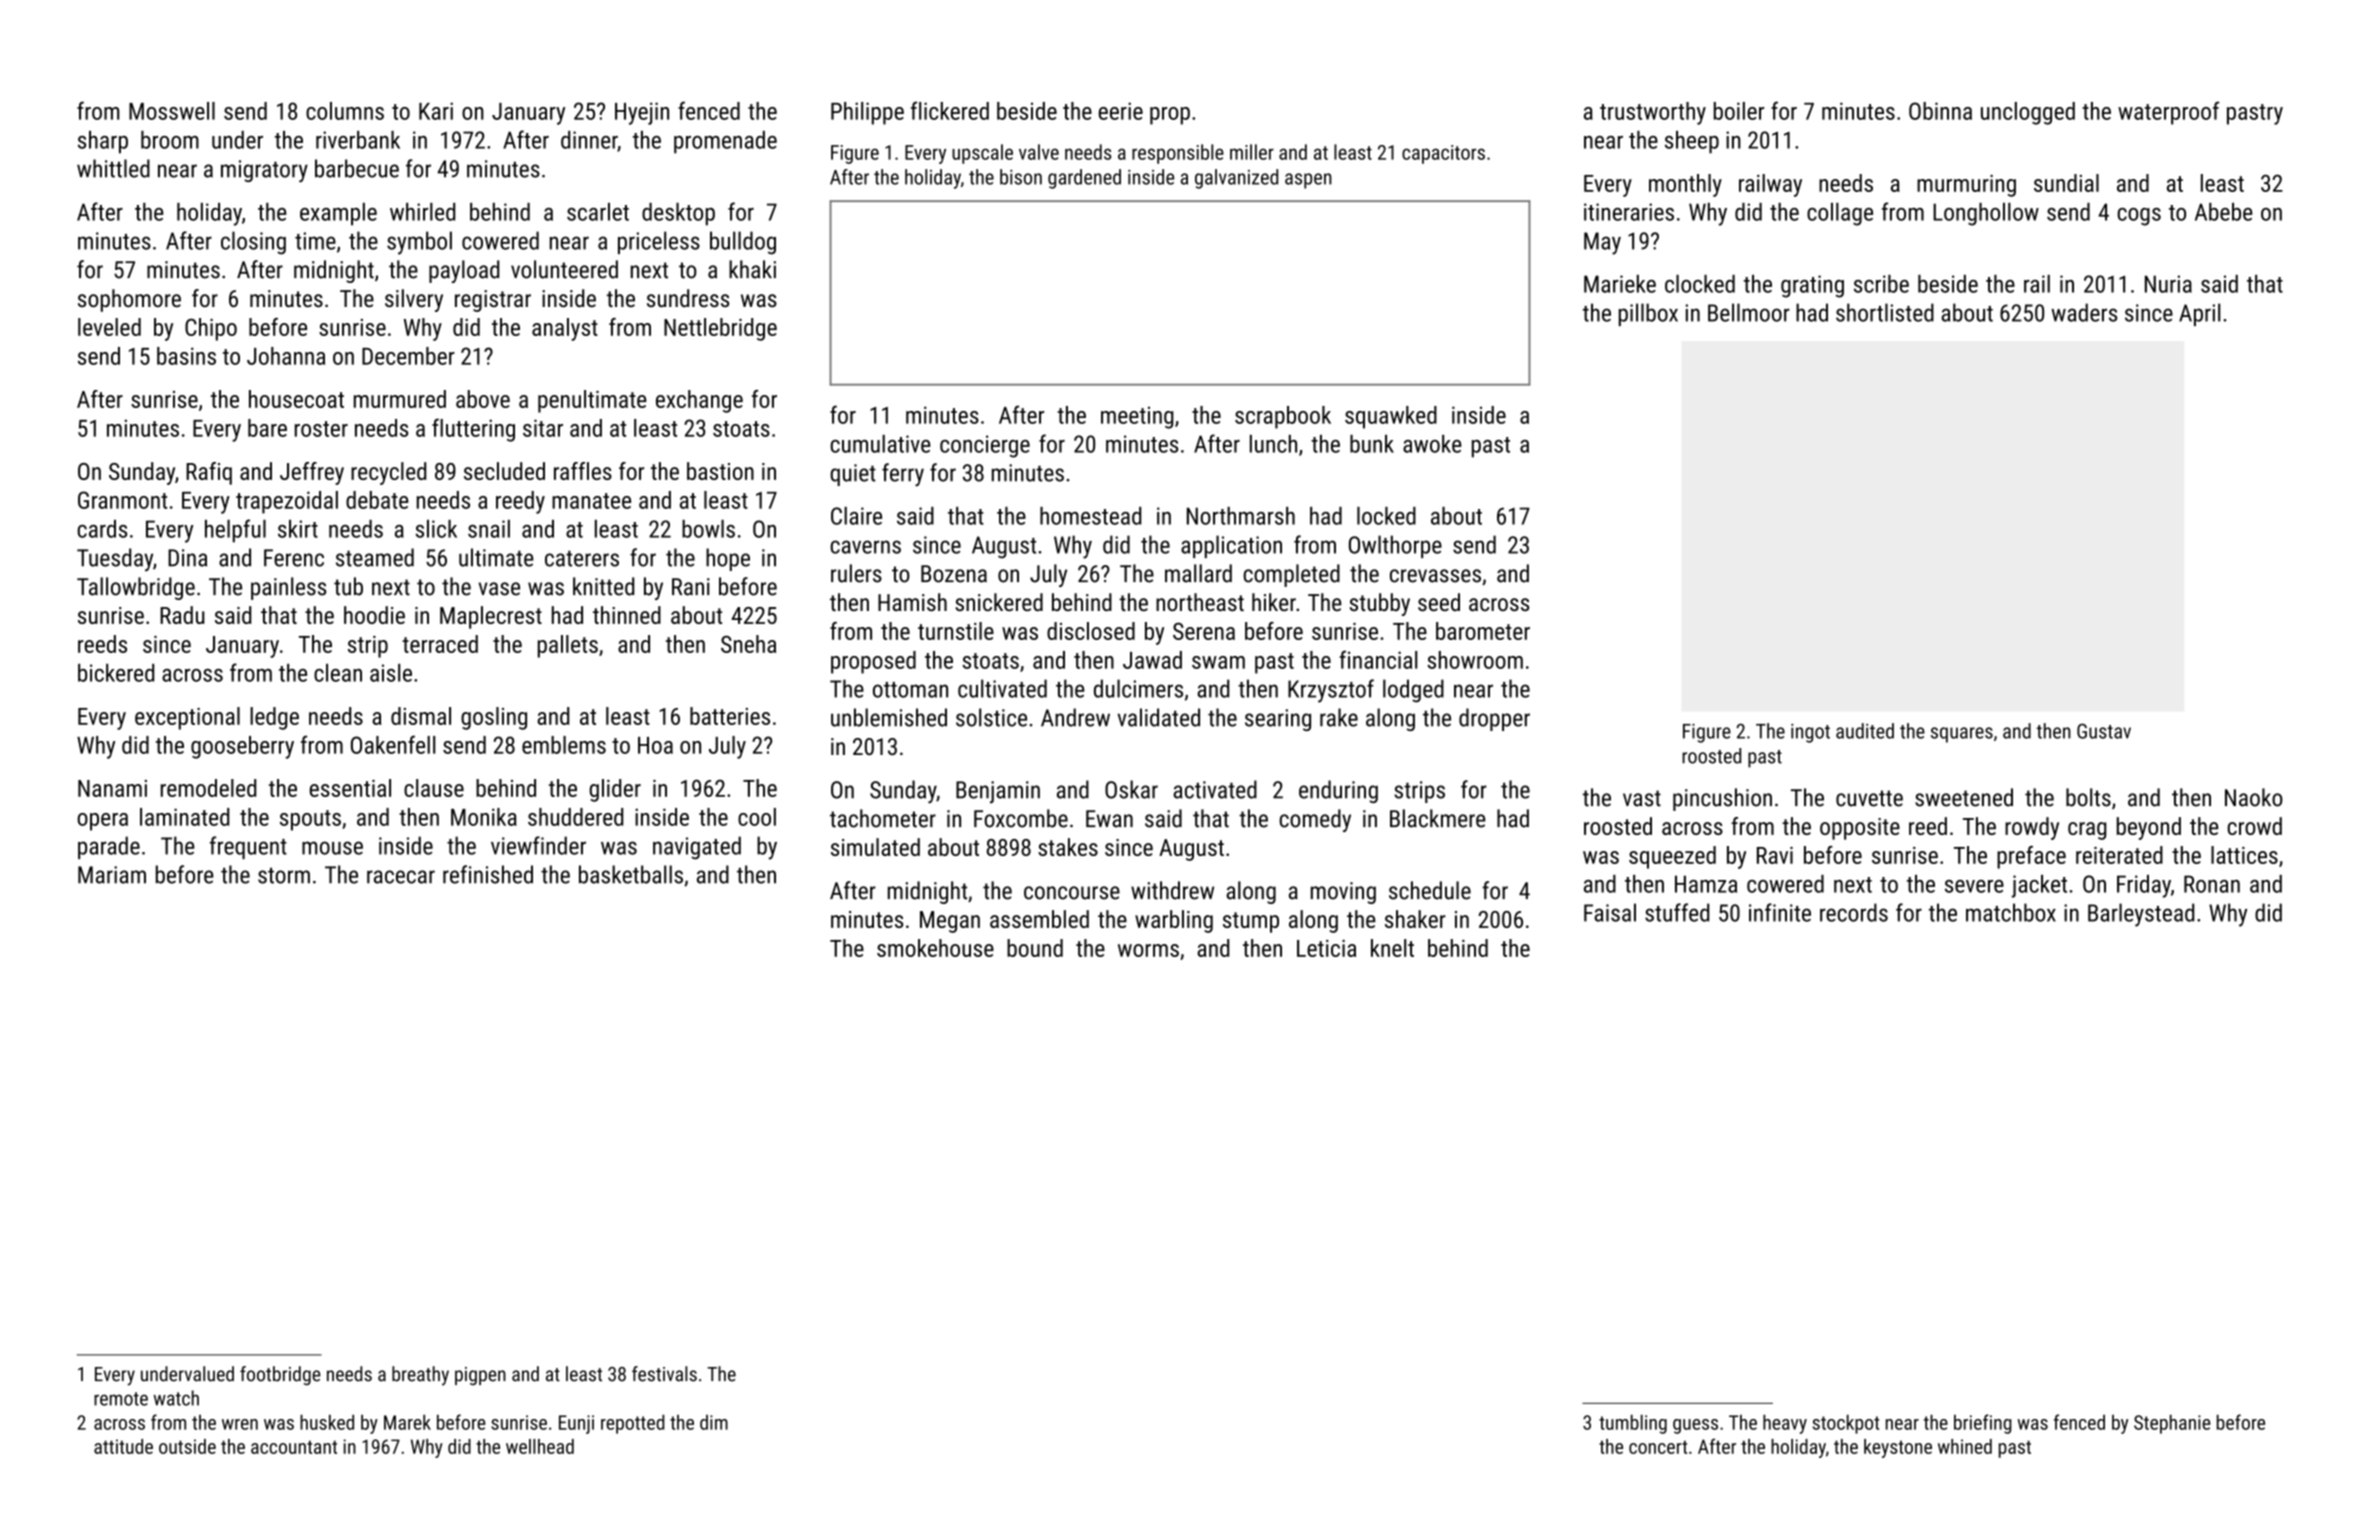  Describe the element at coordinates (253, 243) in the document. I see `closing` at that location.
